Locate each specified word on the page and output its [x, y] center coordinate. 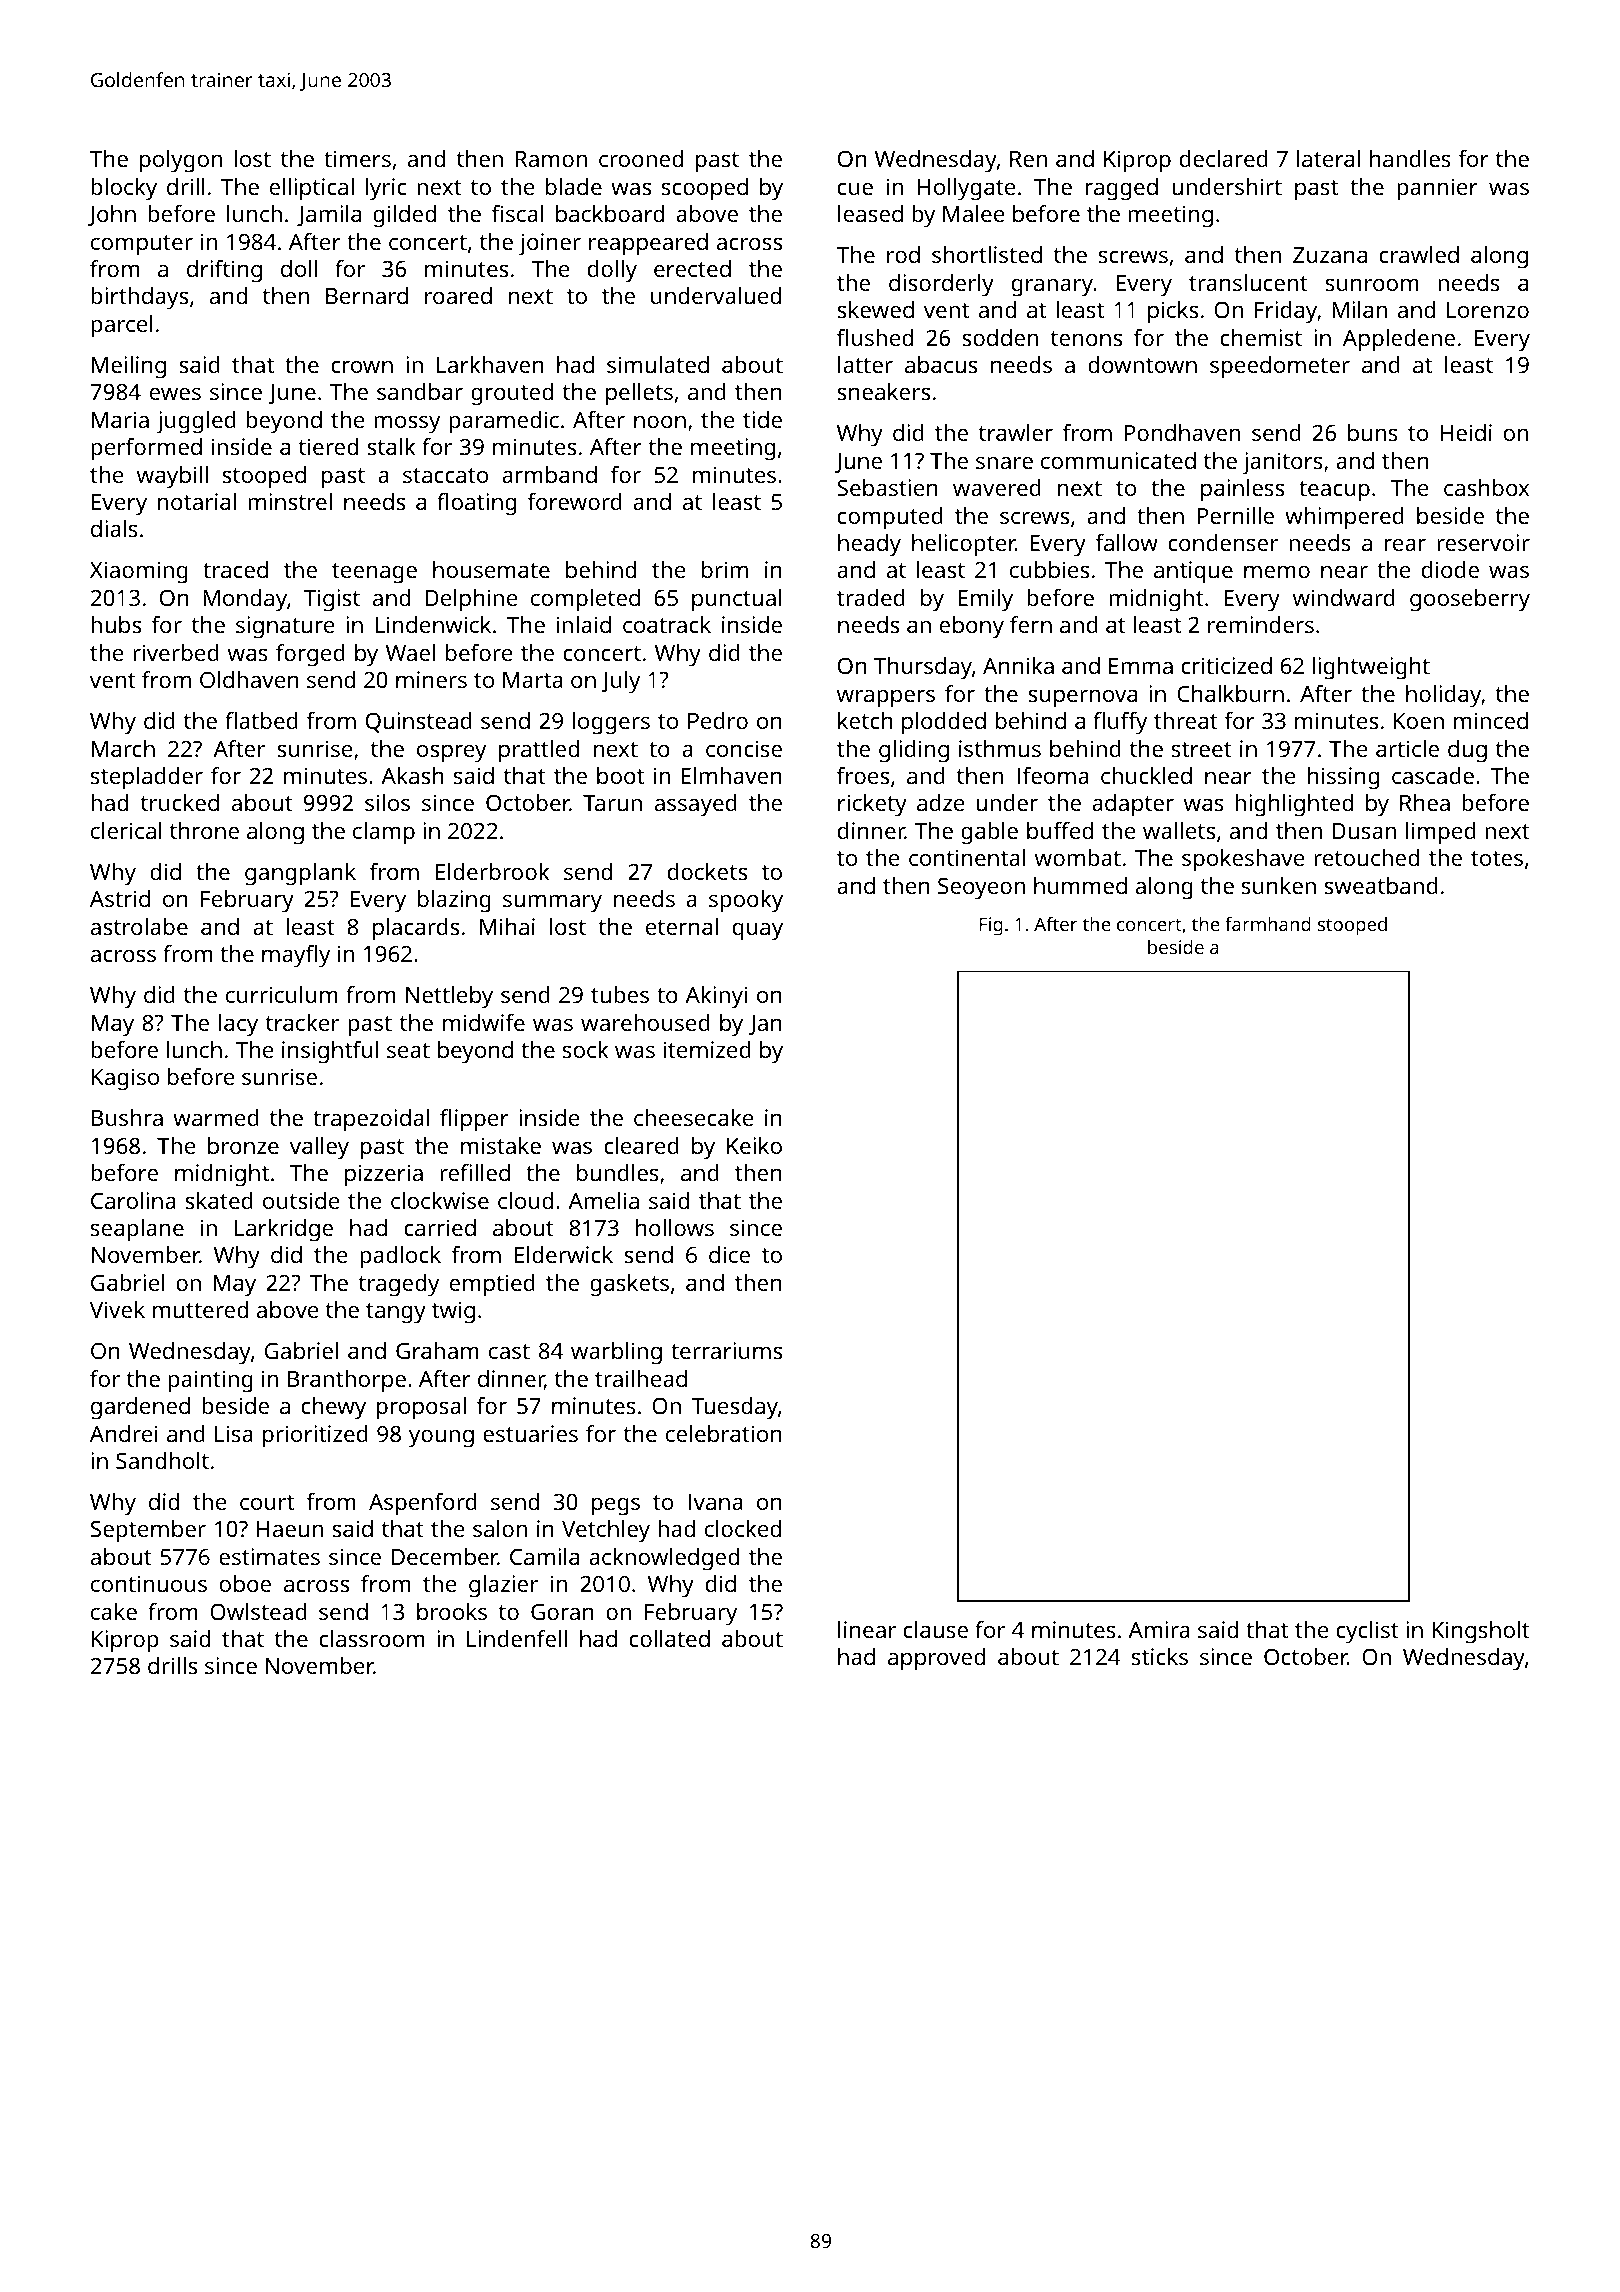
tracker [302, 1022]
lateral [1328, 158]
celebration [724, 1433]
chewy [333, 1408]
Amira [1159, 1629]
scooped [705, 189]
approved [936, 1659]
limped [1441, 833]
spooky [746, 901]
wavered [997, 487]
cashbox [1486, 487]
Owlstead [258, 1611]
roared [458, 295]
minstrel [290, 501]
